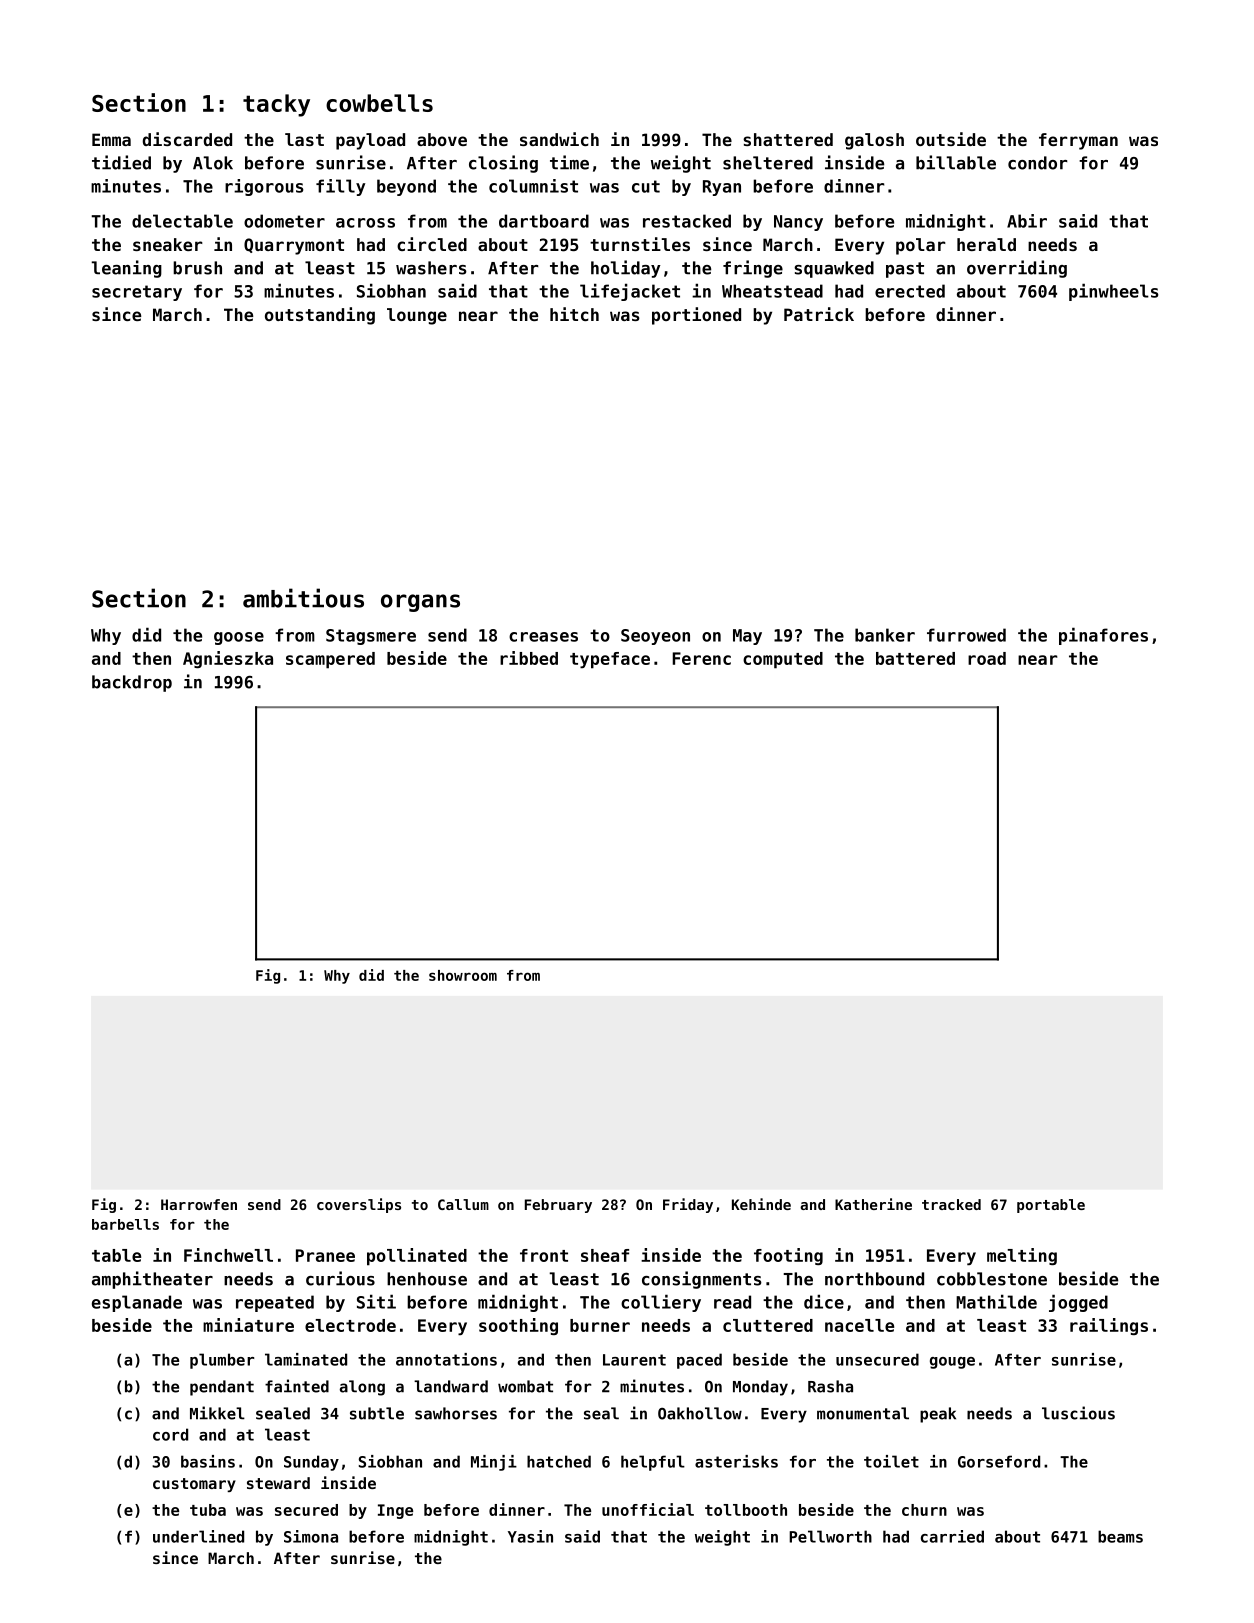 This page has height=1623, width=1254. I want to click on tacky, so click(276, 105).
